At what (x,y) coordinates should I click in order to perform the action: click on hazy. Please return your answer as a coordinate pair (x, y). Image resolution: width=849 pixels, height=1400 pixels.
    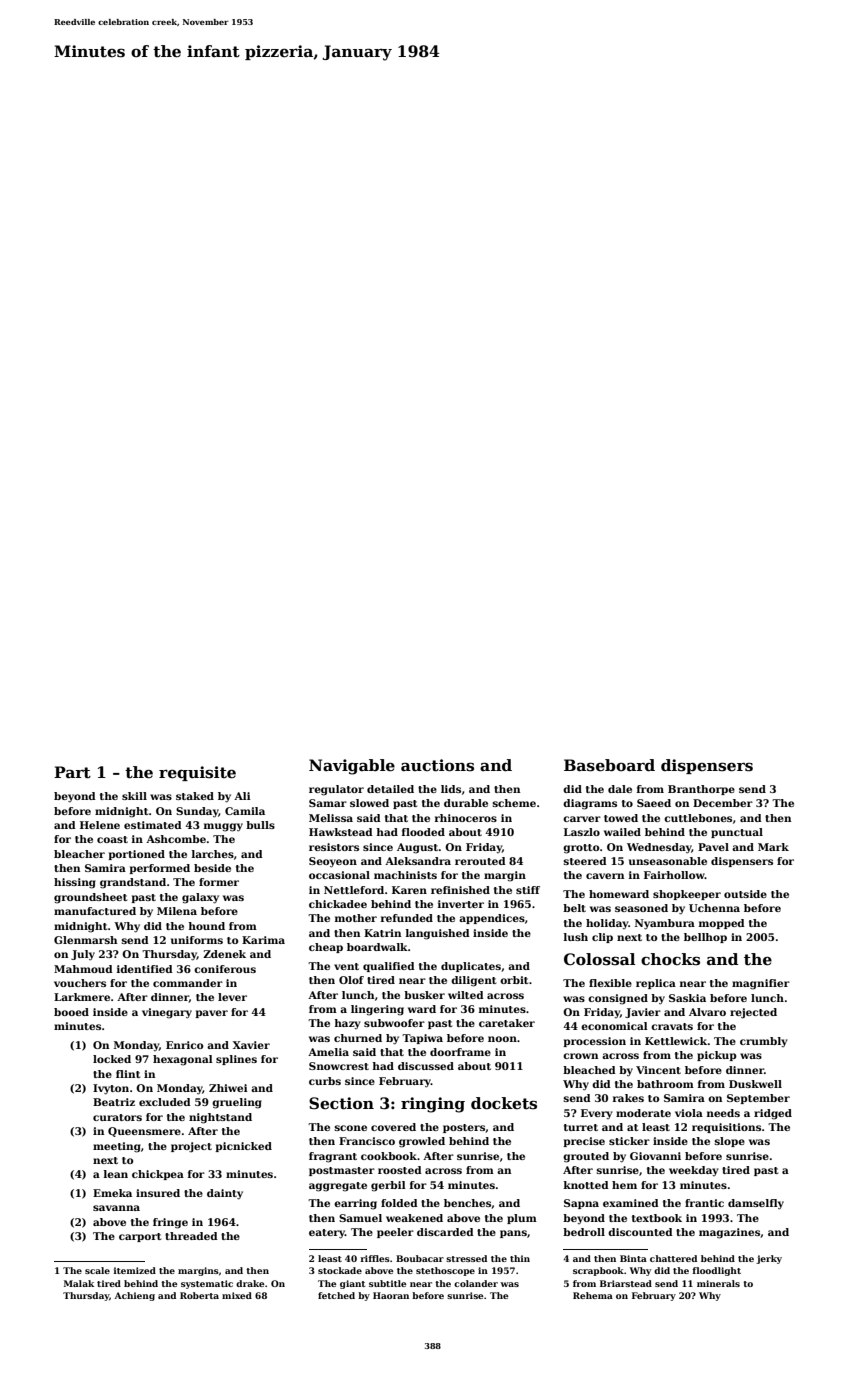
    Looking at the image, I should click on (347, 1024).
